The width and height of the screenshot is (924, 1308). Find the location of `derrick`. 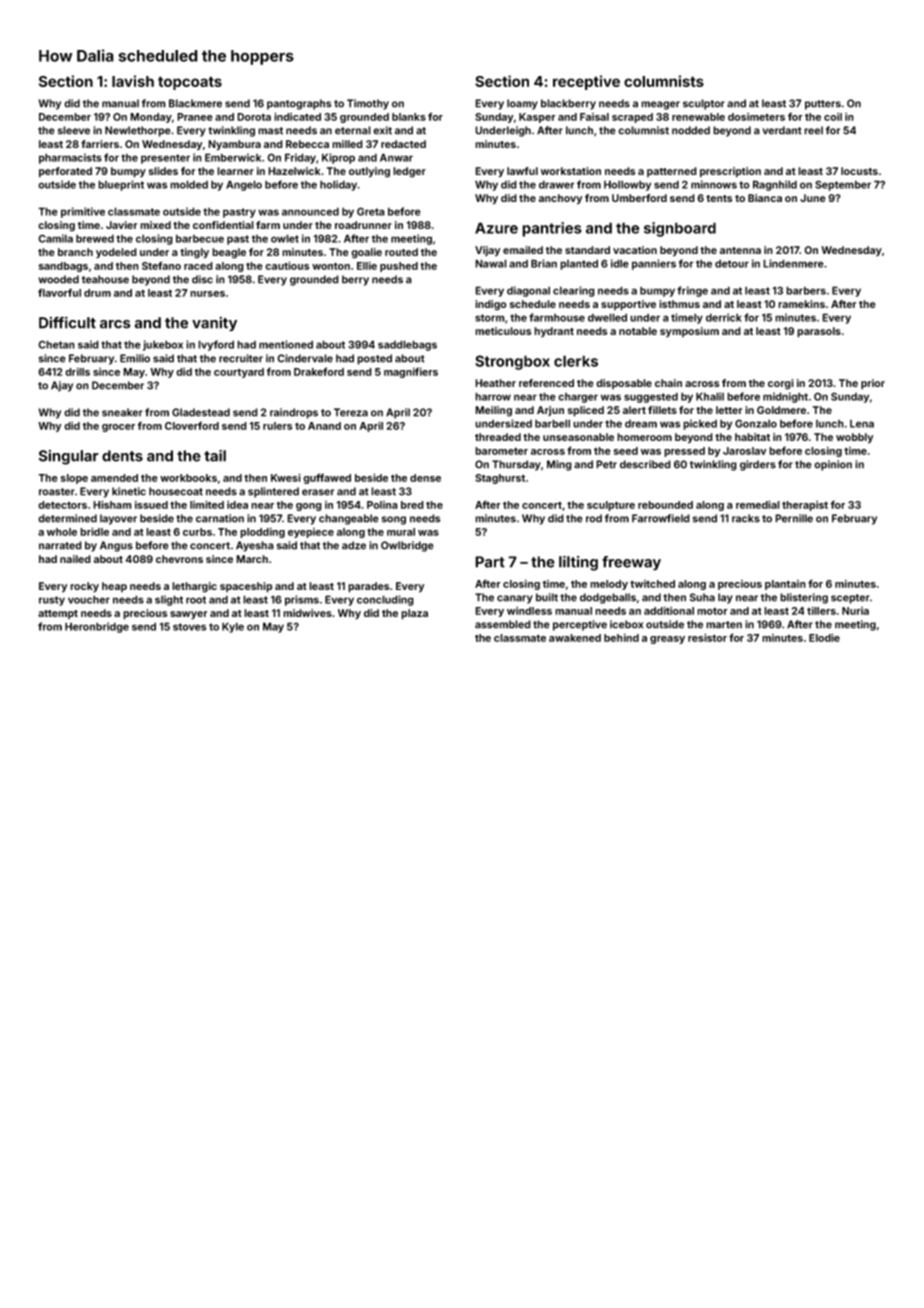

derrick is located at coordinates (724, 317).
